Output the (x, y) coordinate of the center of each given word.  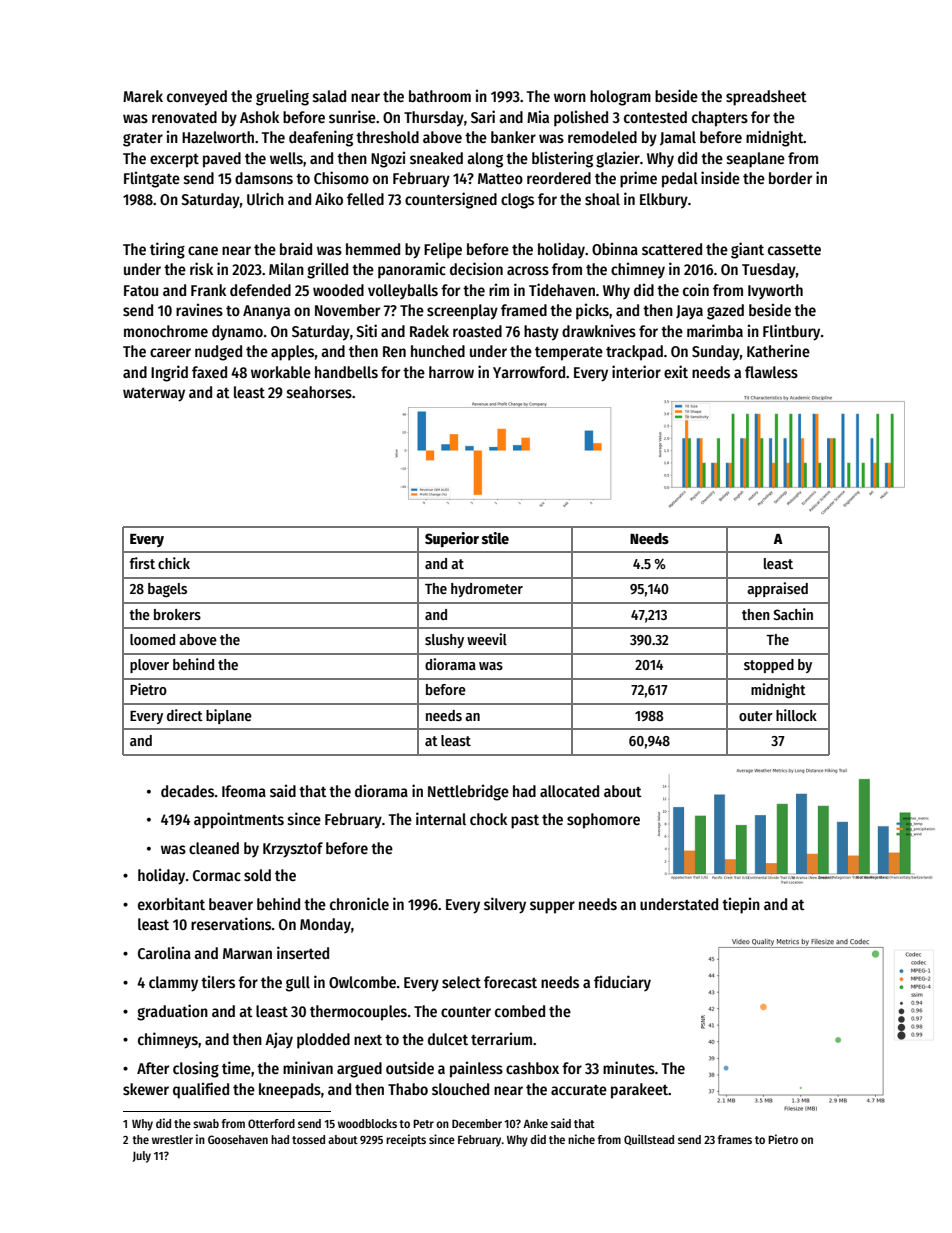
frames (734, 1139)
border (790, 178)
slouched (460, 1089)
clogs (517, 201)
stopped (769, 666)
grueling (282, 97)
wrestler (172, 1139)
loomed (152, 639)
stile (495, 538)
